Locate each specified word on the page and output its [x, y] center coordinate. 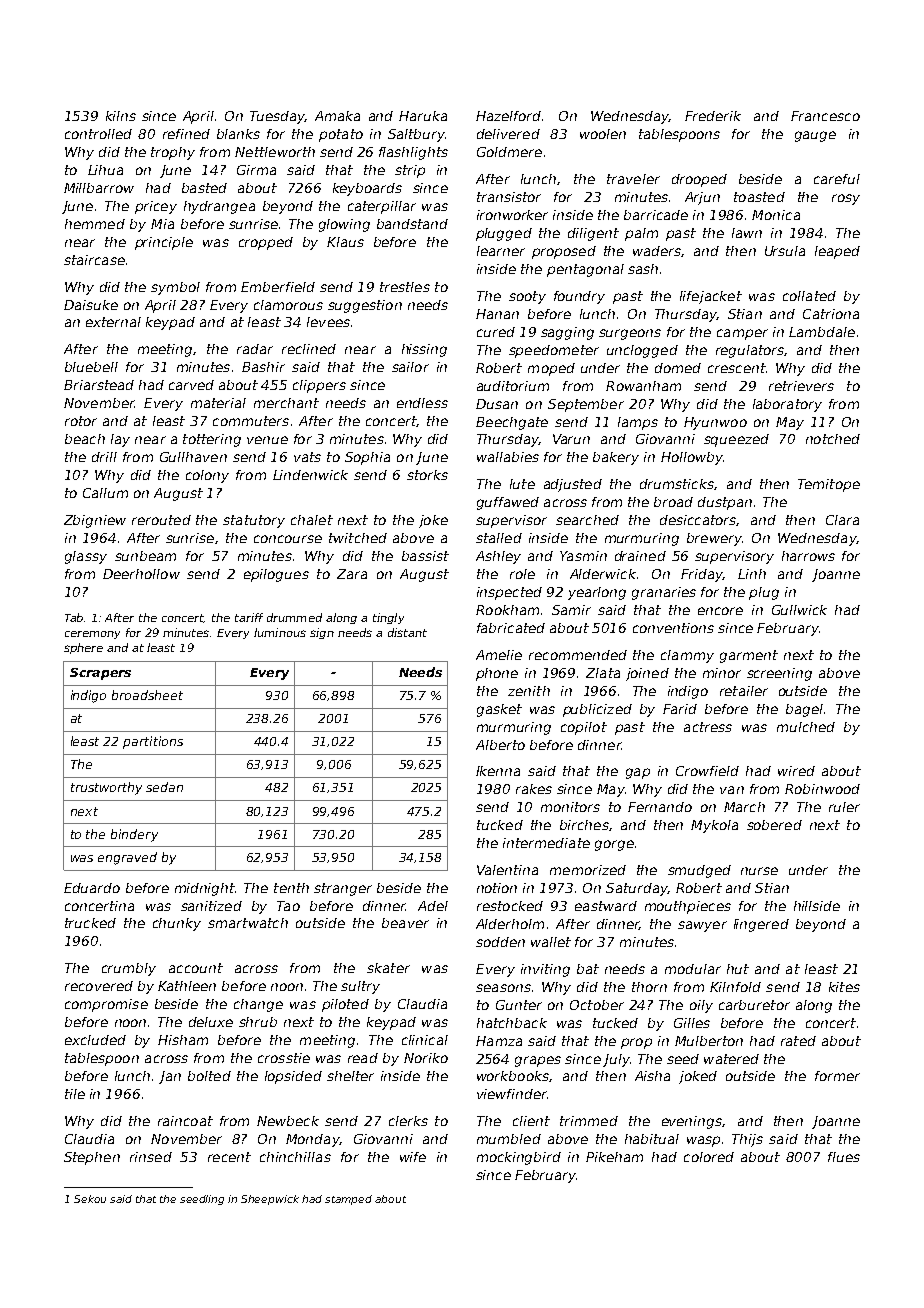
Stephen [92, 1158]
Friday [702, 575]
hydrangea [219, 207]
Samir [571, 610]
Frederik [713, 116]
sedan [164, 787]
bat [588, 969]
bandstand [412, 224]
